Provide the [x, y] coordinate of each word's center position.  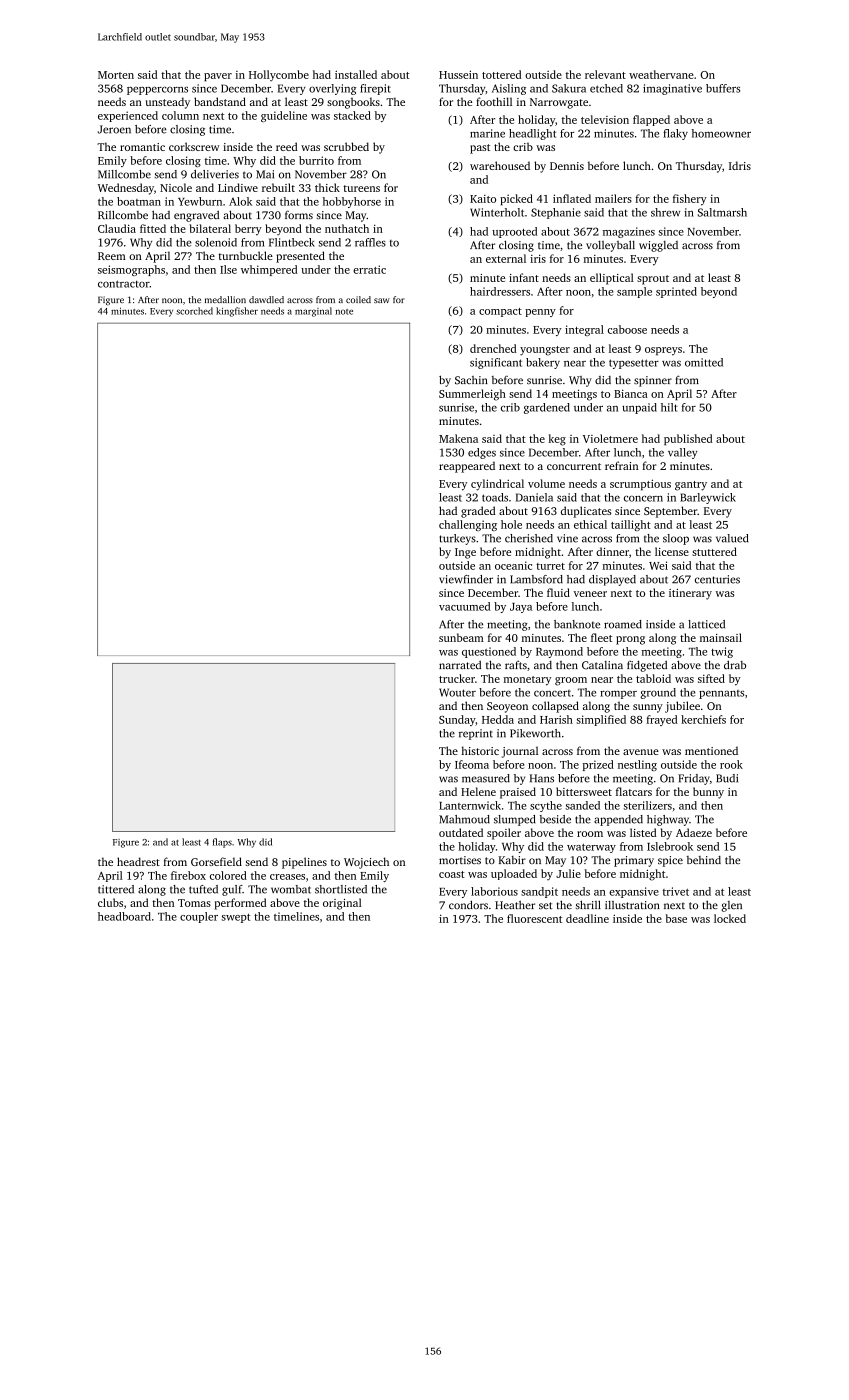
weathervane [661, 74]
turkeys [457, 539]
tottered [501, 74]
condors [468, 904]
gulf [232, 890]
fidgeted [647, 666]
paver [218, 77]
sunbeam [461, 637]
